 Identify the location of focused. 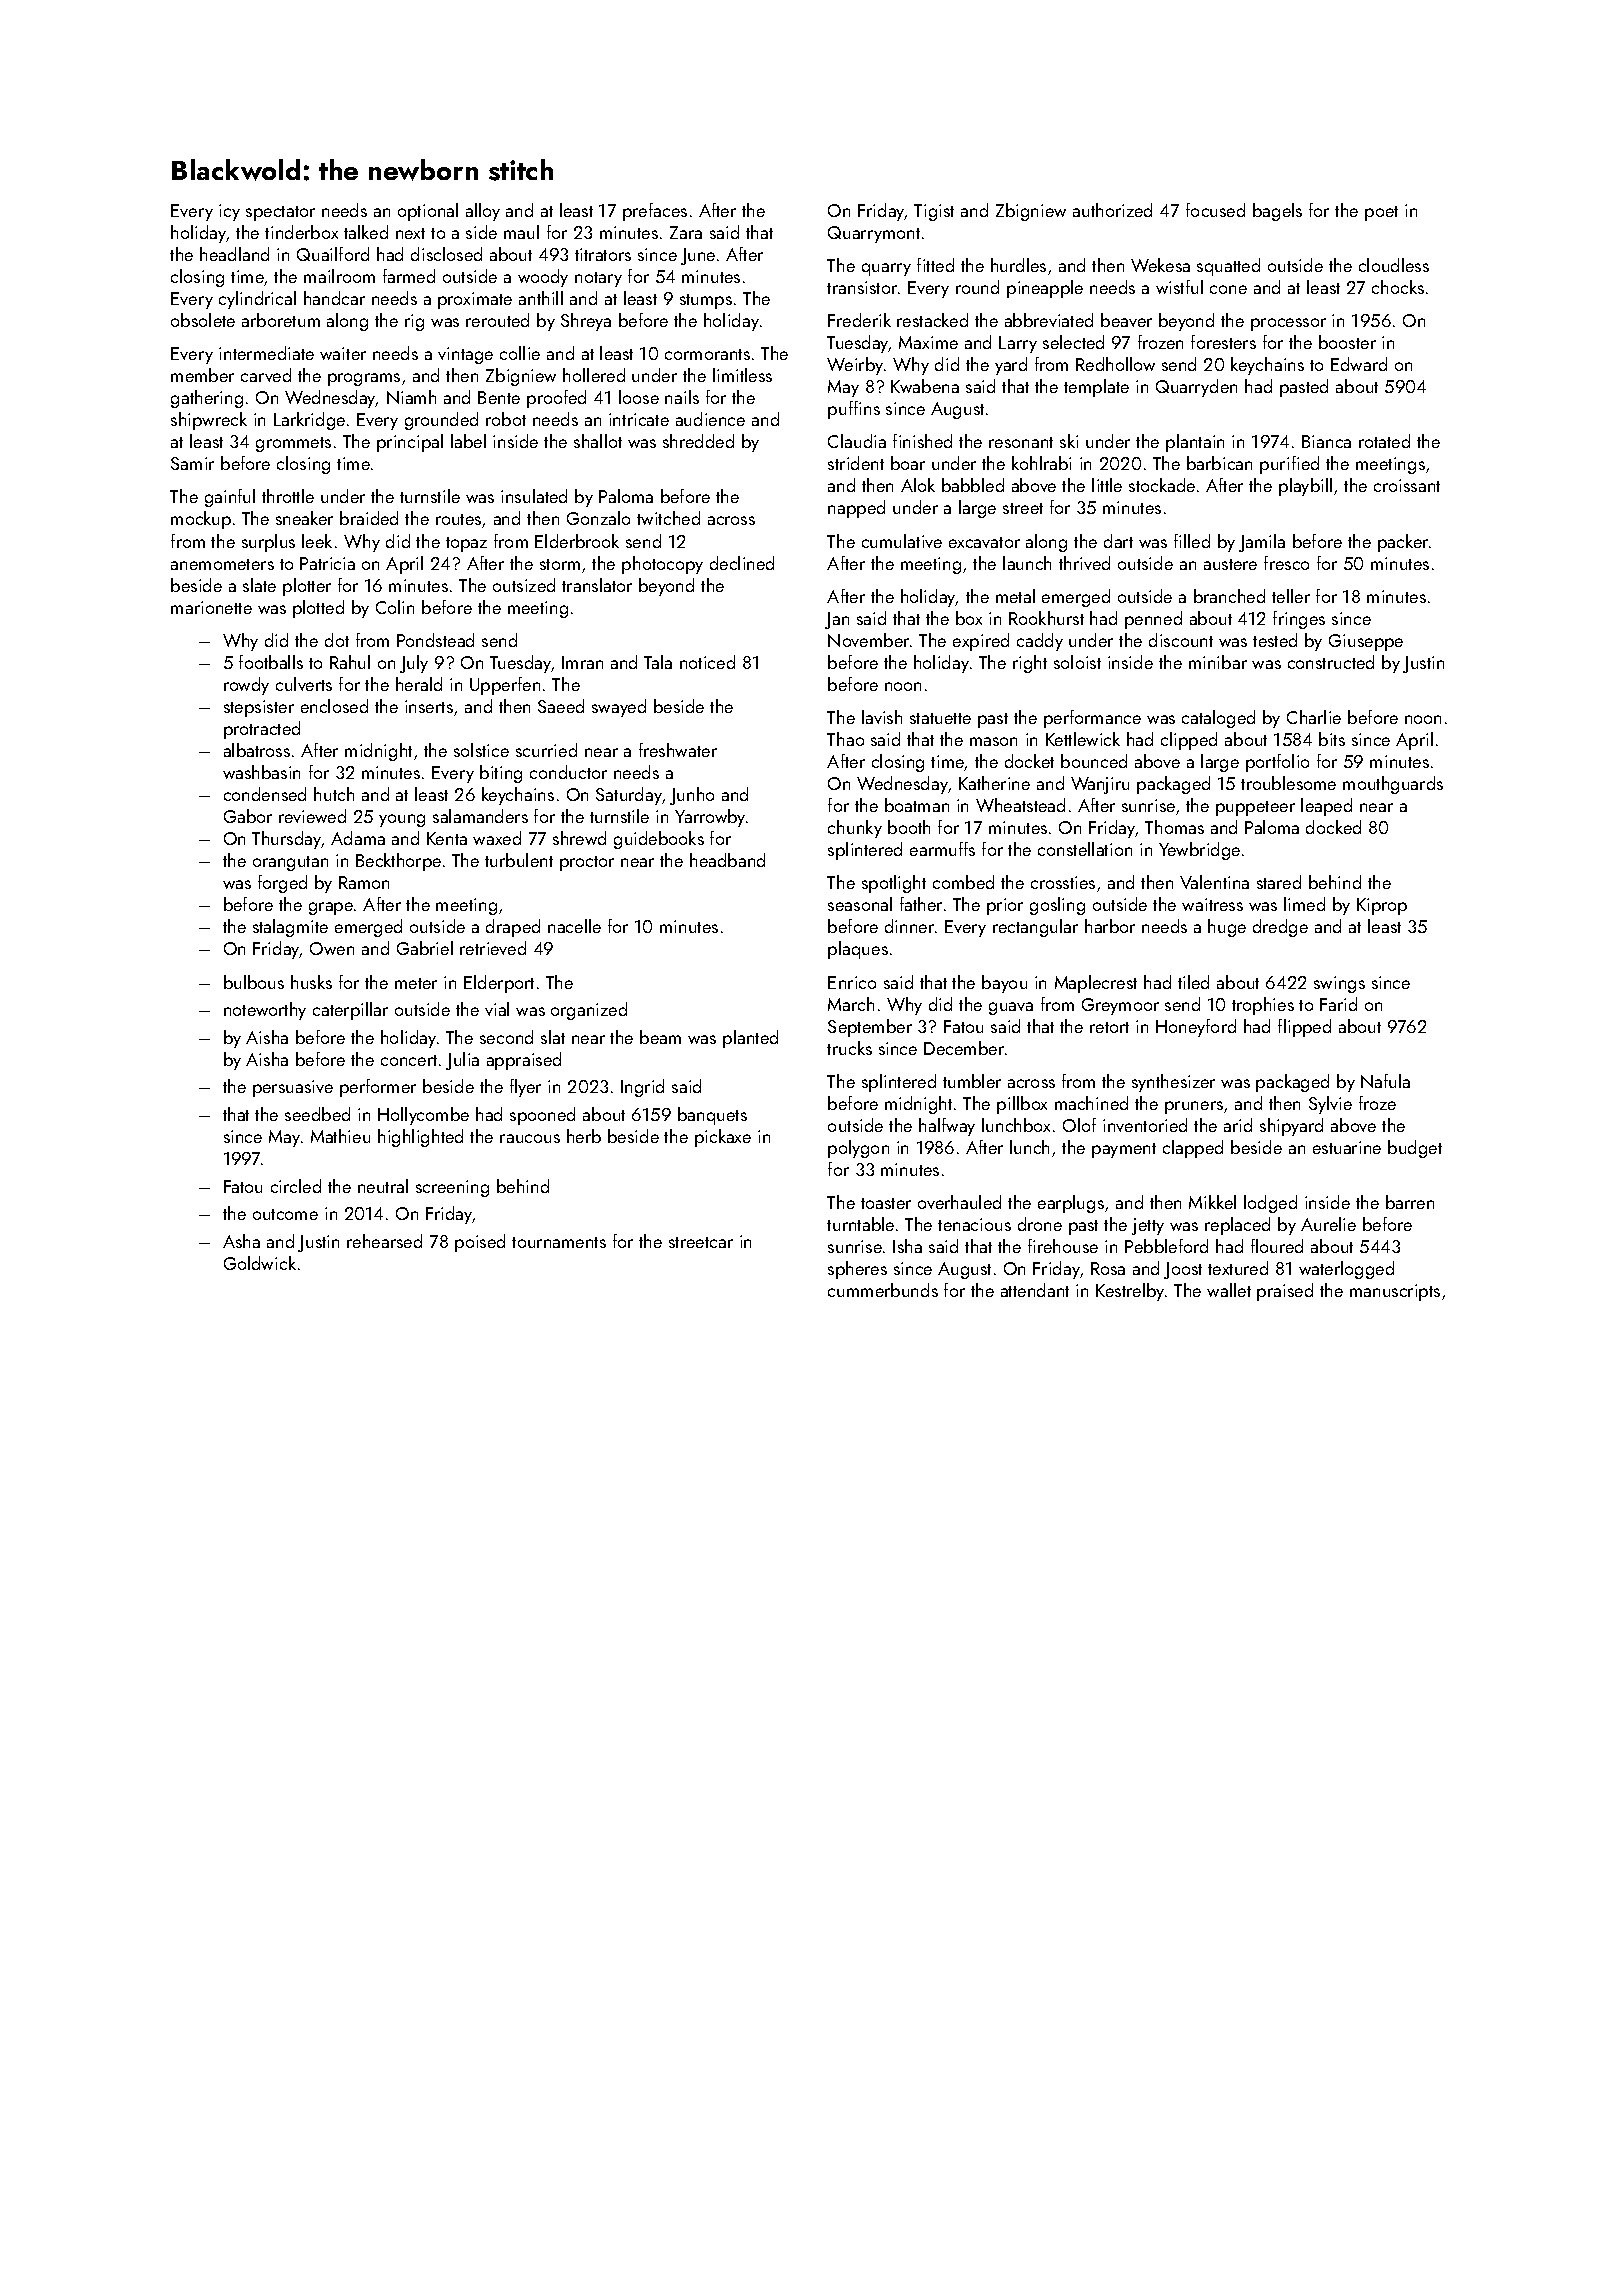
(1215, 210).
